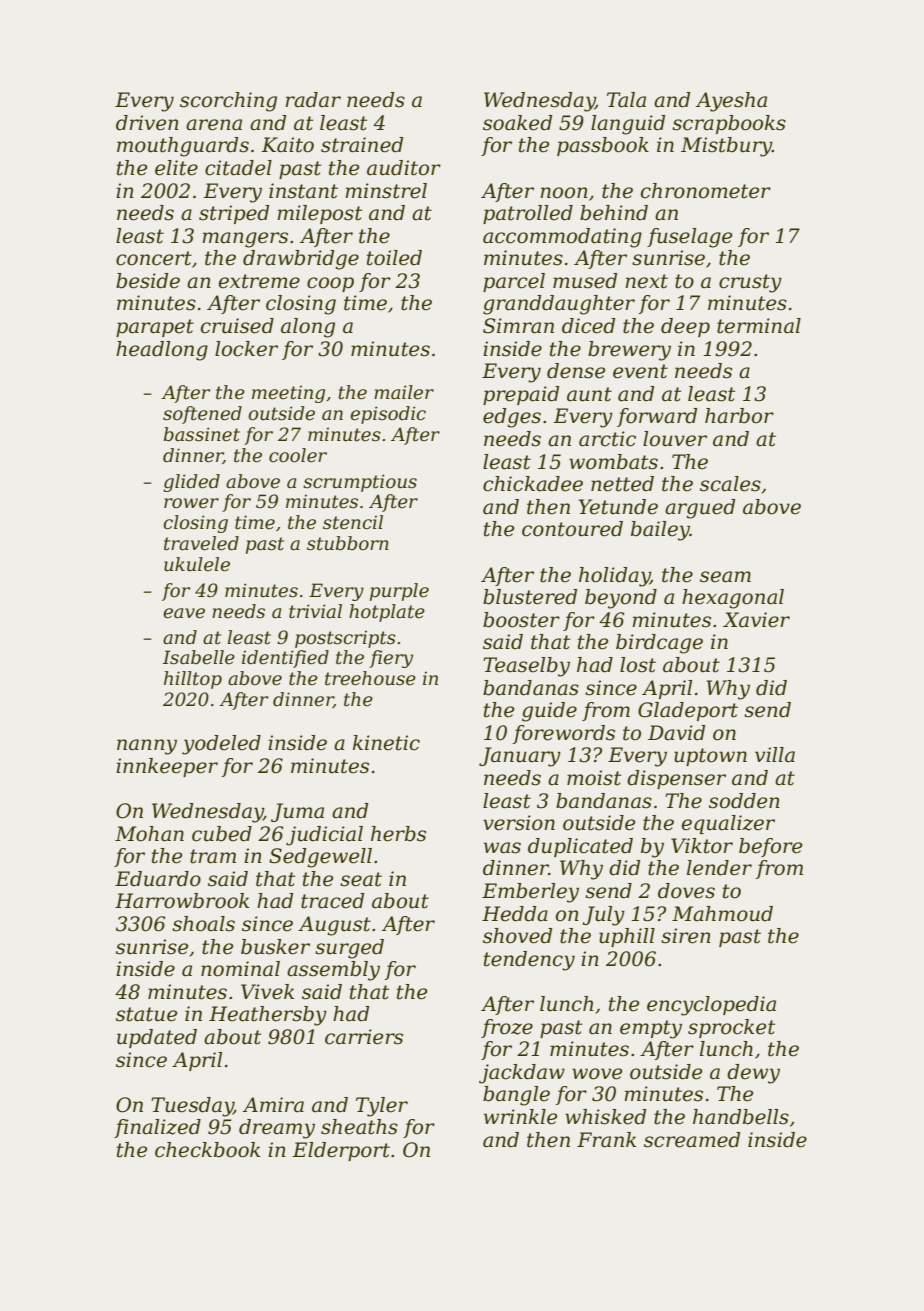 This image has height=1311, width=924. I want to click on ukulele, so click(197, 564).
